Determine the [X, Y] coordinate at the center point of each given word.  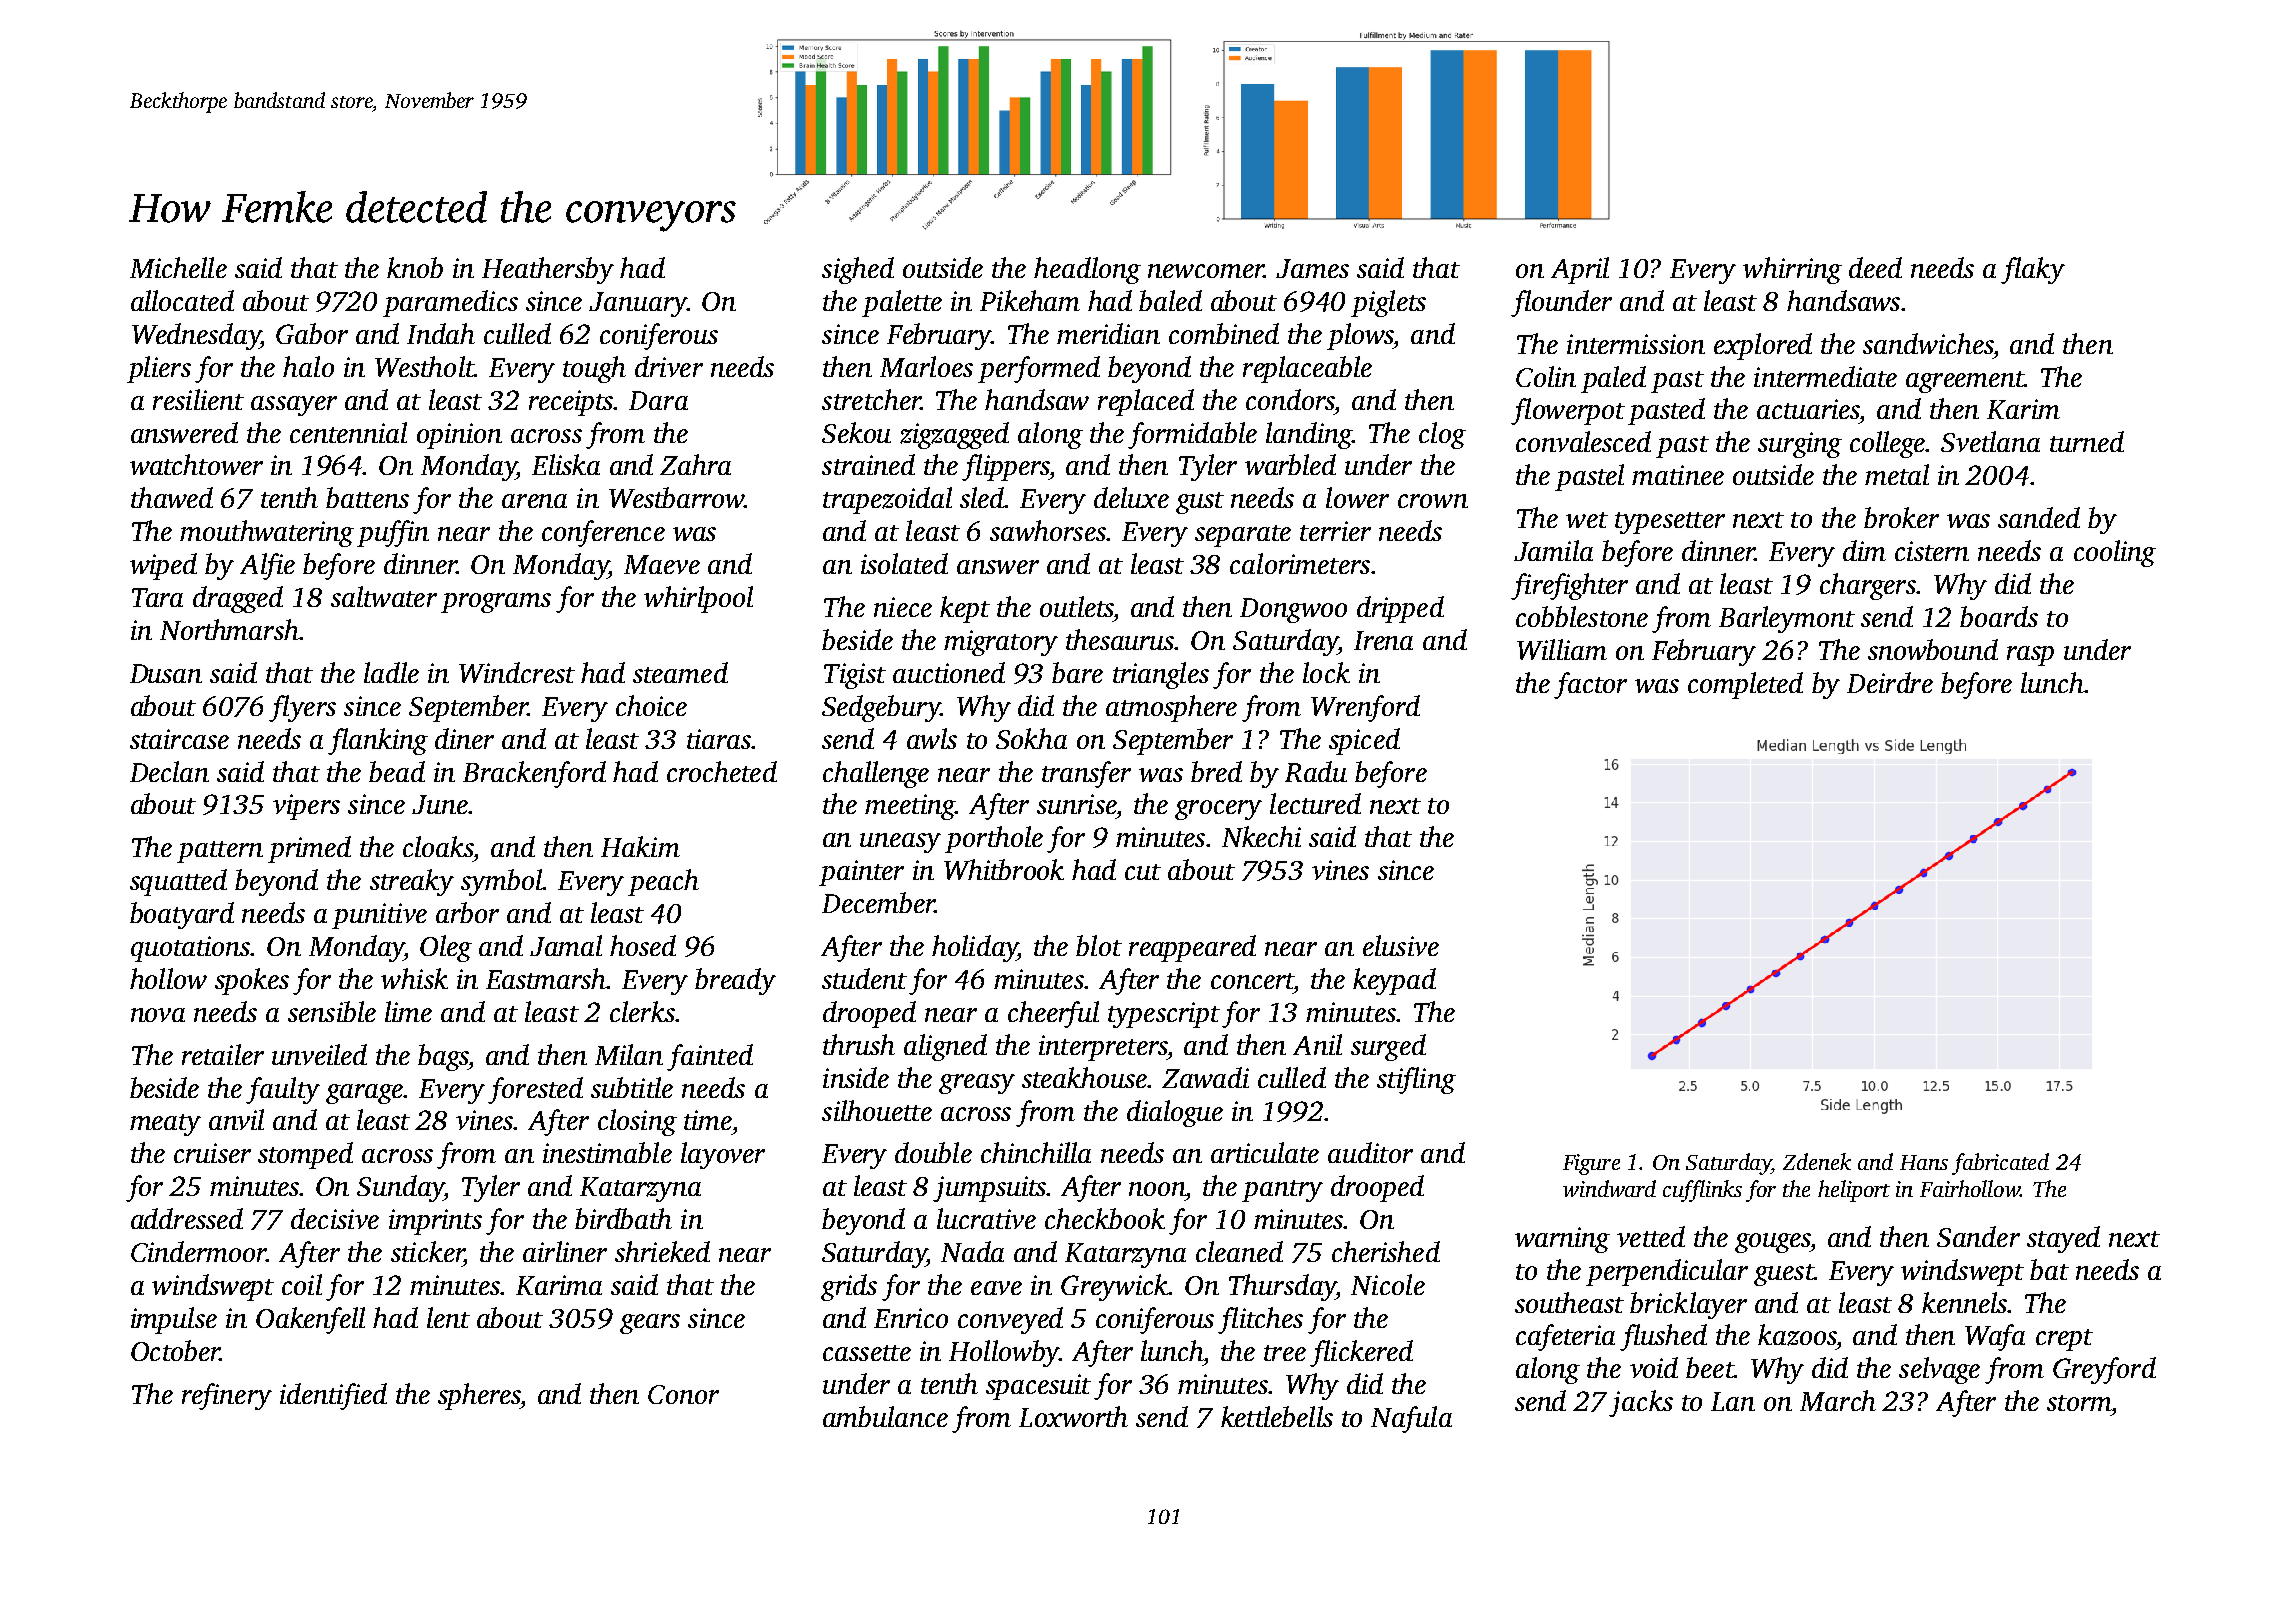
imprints [435, 1222]
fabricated [2000, 1164]
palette [902, 303]
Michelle [178, 267]
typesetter [1670, 523]
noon [1157, 1189]
